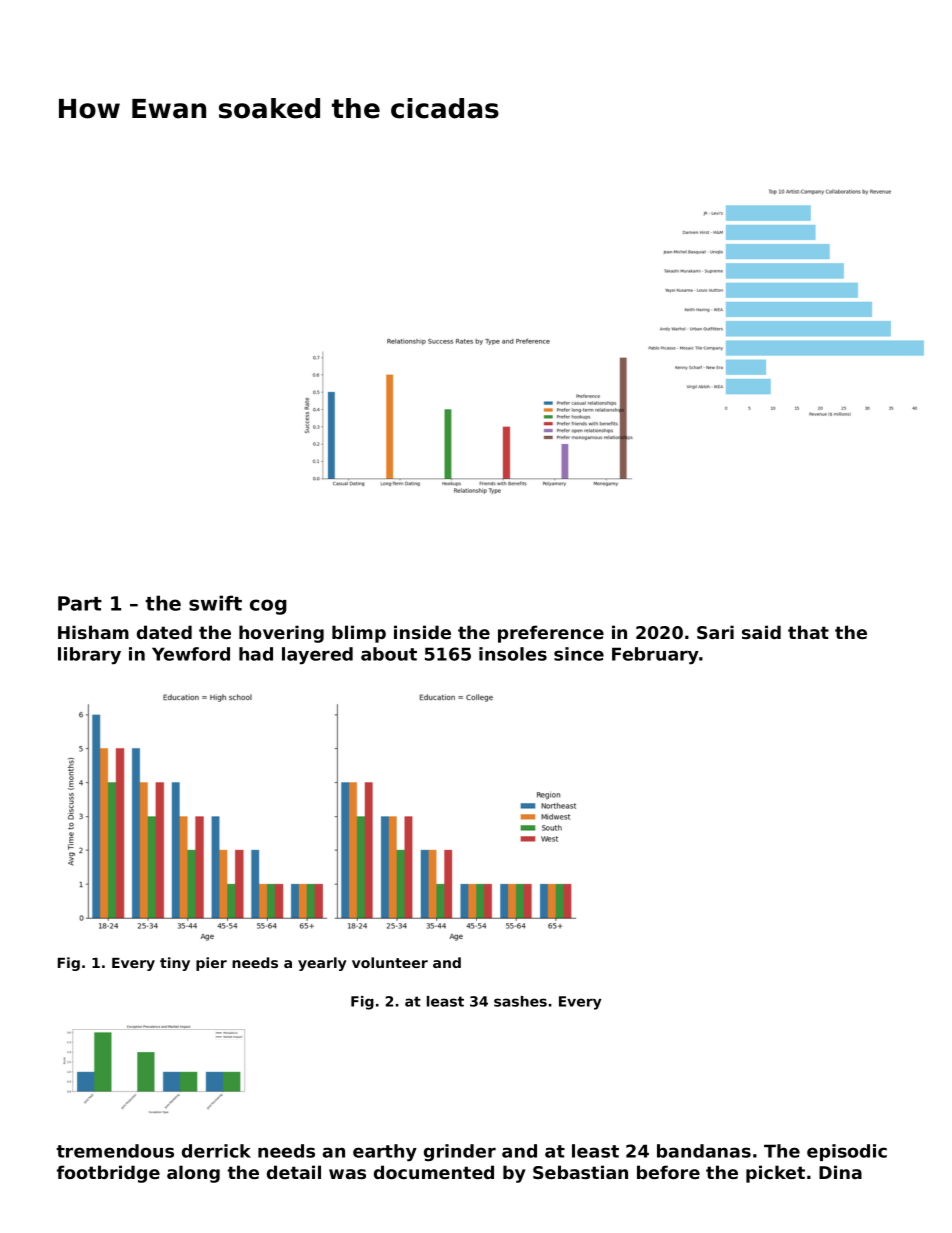 The image size is (952, 1233). I want to click on sashes, so click(520, 1001).
